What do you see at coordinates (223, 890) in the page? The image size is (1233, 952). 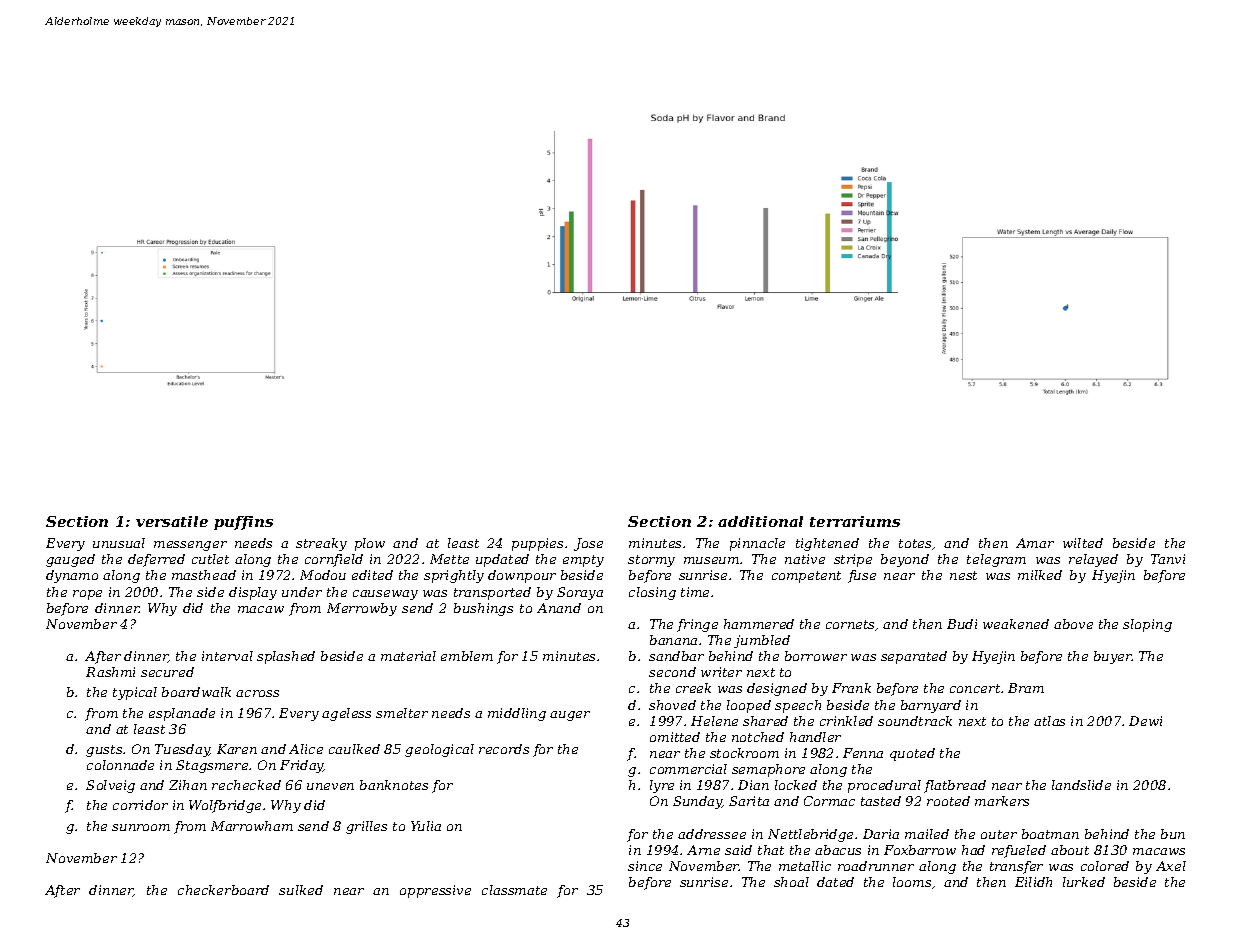 I see `checkerboard` at bounding box center [223, 890].
